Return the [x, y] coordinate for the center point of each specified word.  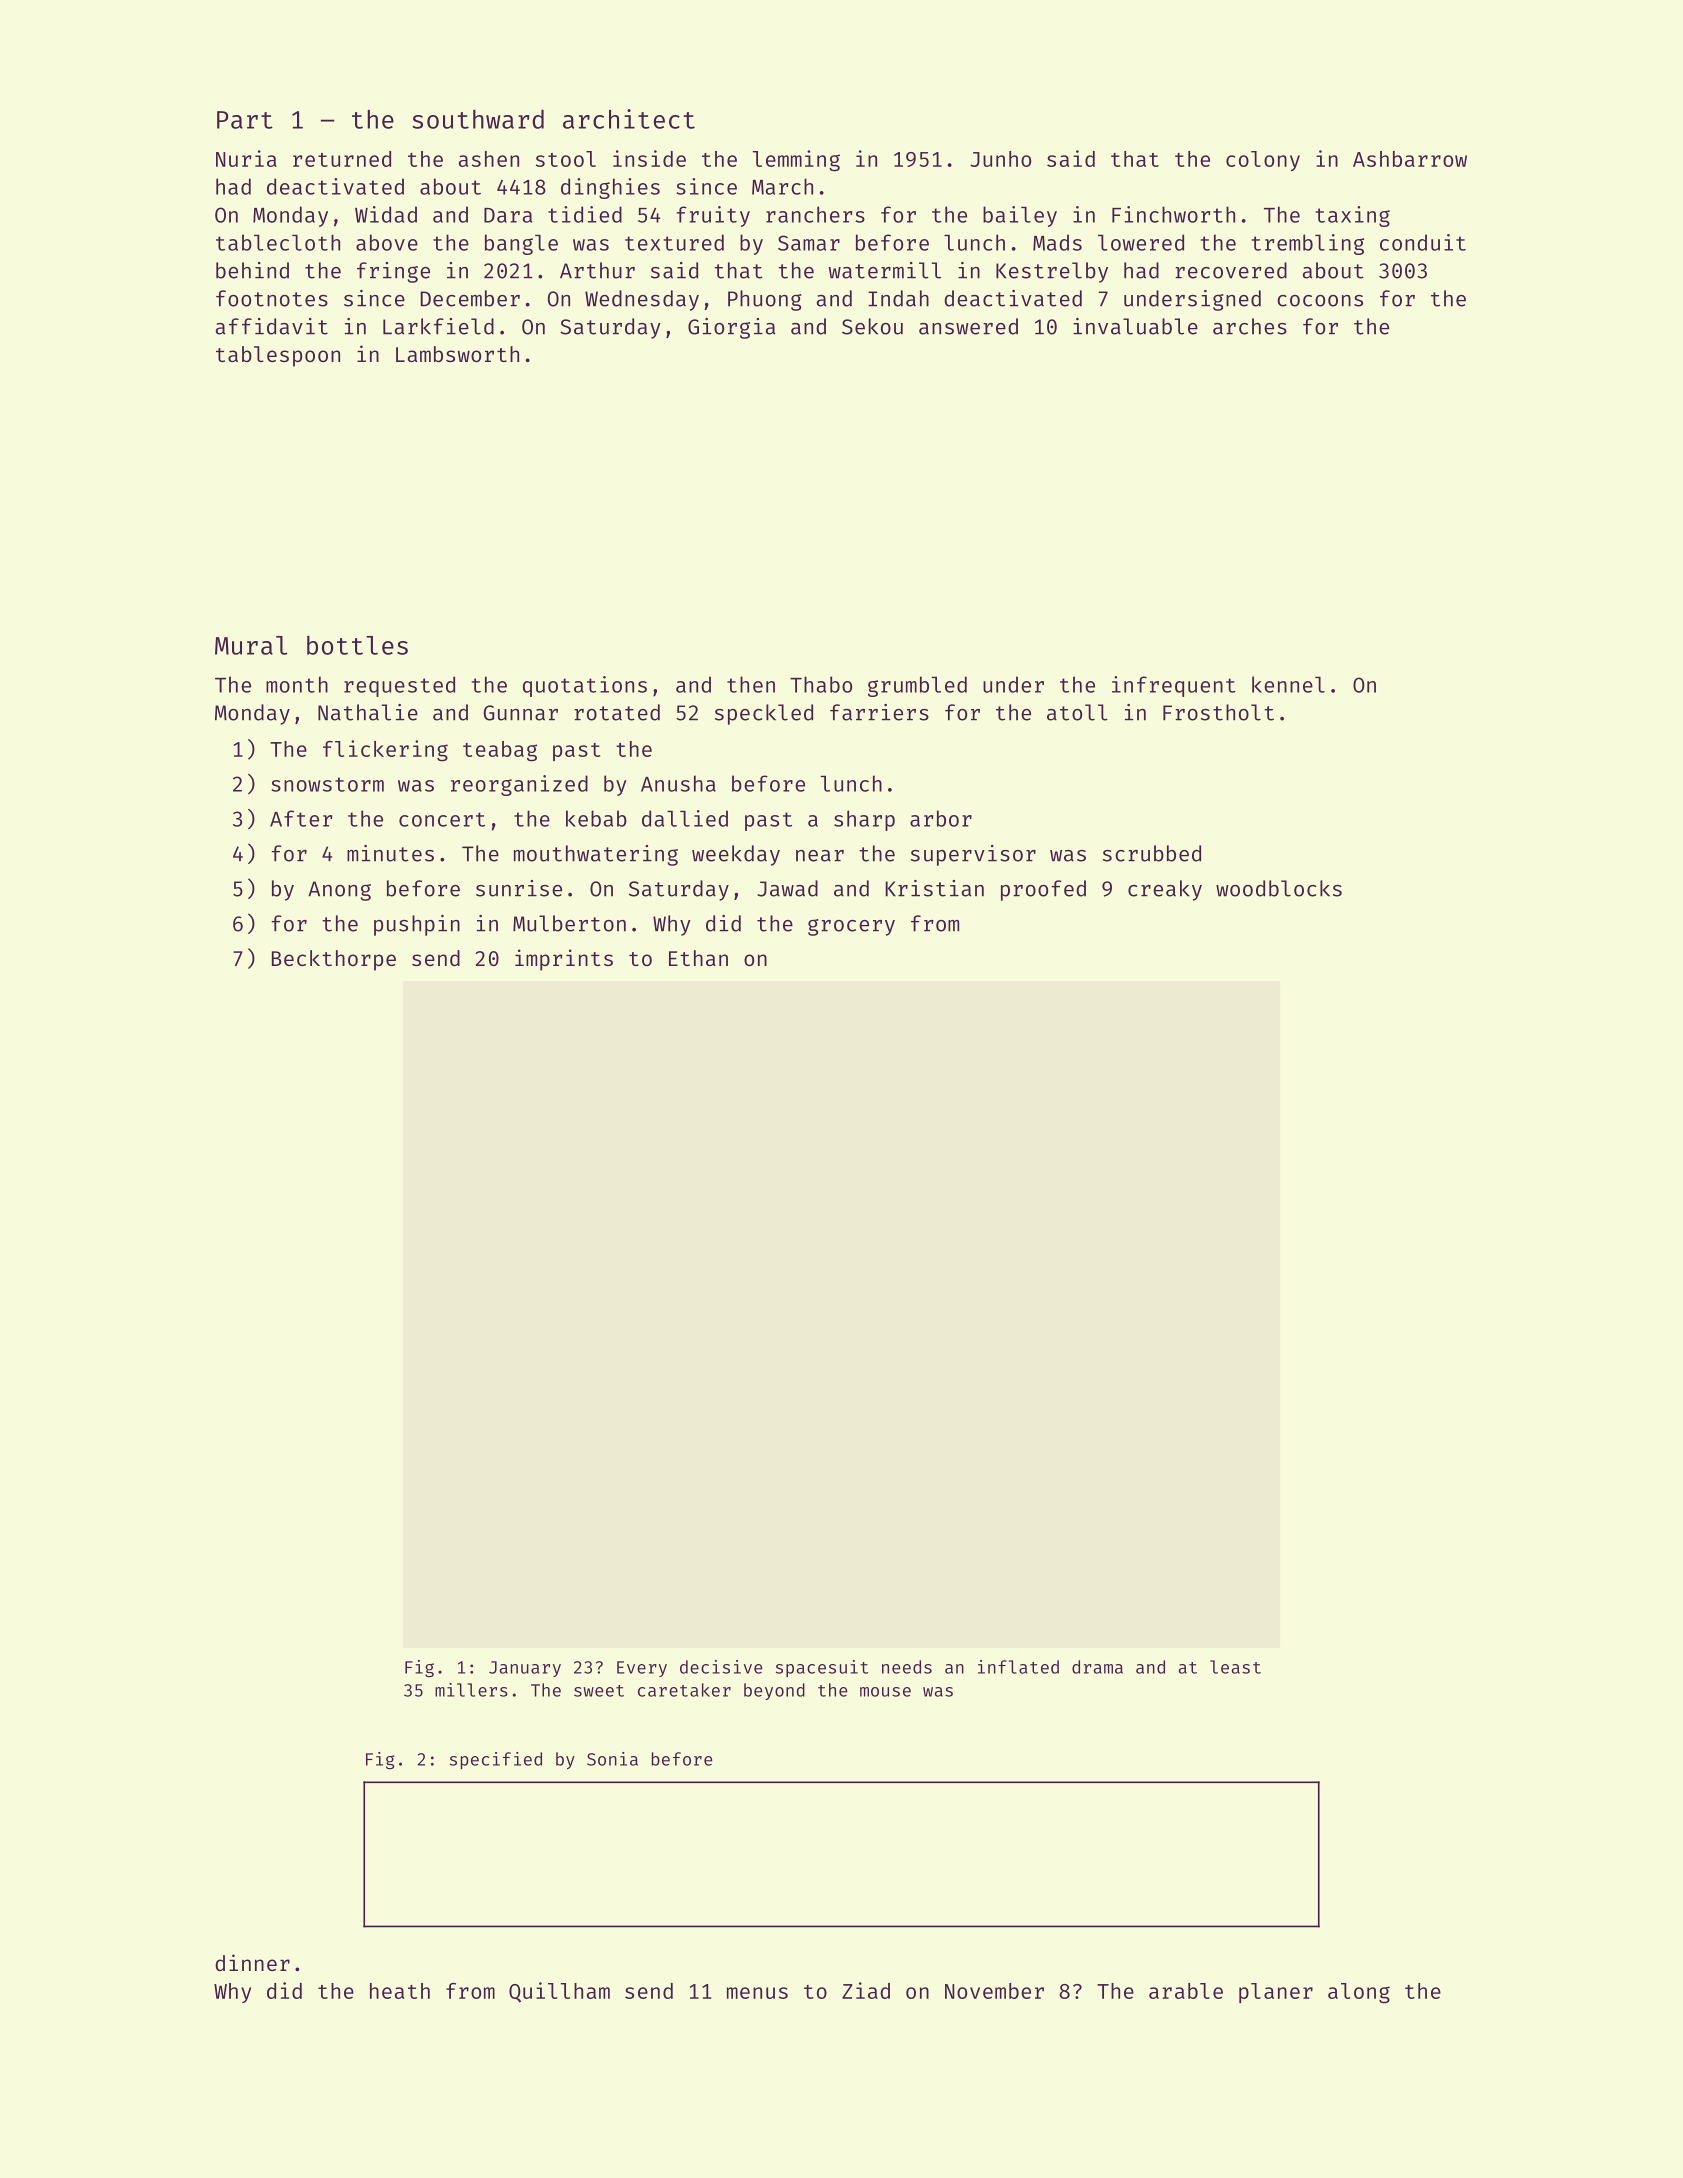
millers [471, 1690]
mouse [885, 1692]
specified [496, 1760]
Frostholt [1218, 712]
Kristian [934, 888]
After [301, 818]
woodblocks [1279, 888]
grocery [851, 927]
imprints [564, 960]
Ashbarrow [1410, 159]
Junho [1000, 159]
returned [342, 159]
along [1359, 1993]
